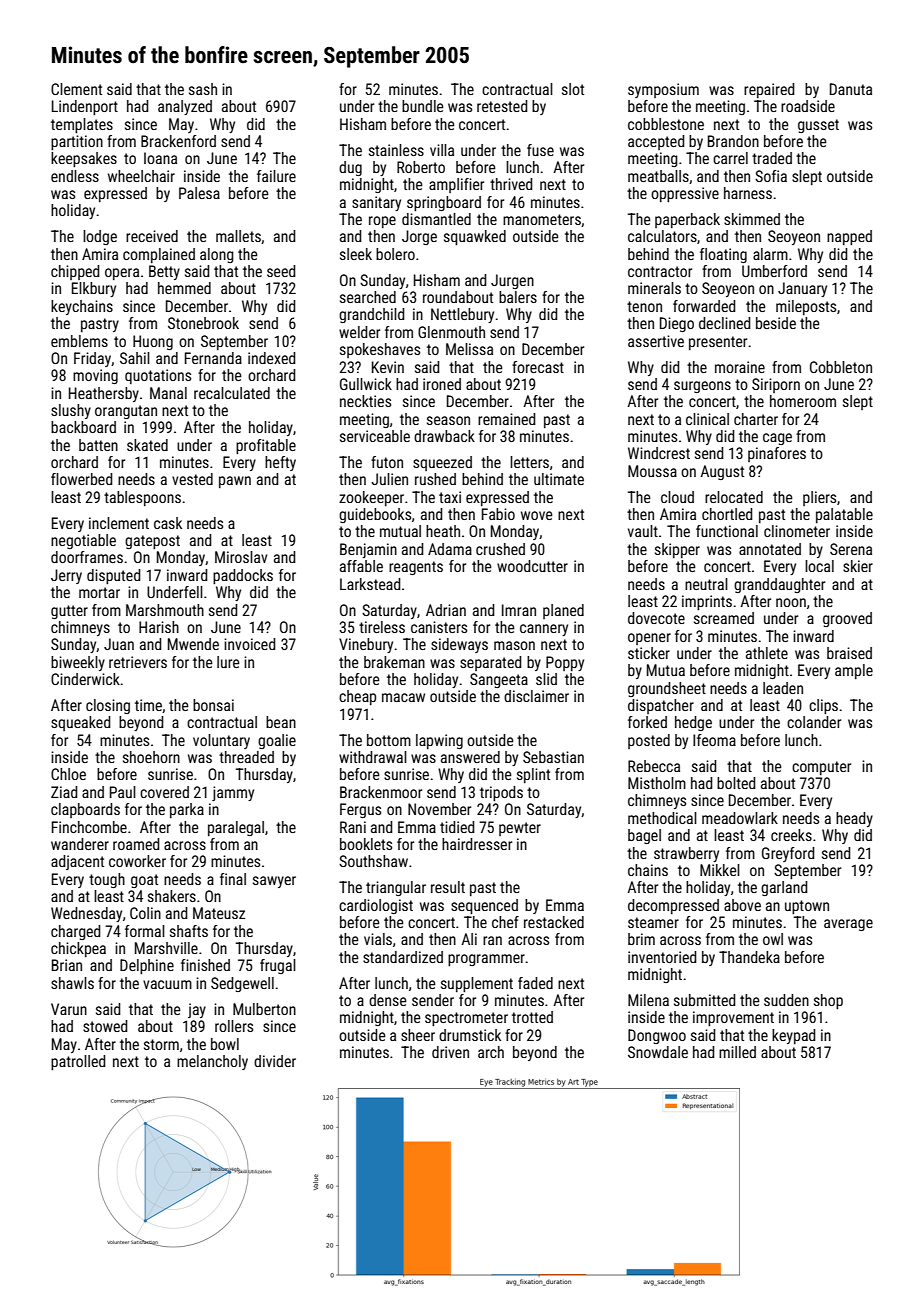 This screenshot has height=1308, width=924. I want to click on Ioana, so click(160, 158).
